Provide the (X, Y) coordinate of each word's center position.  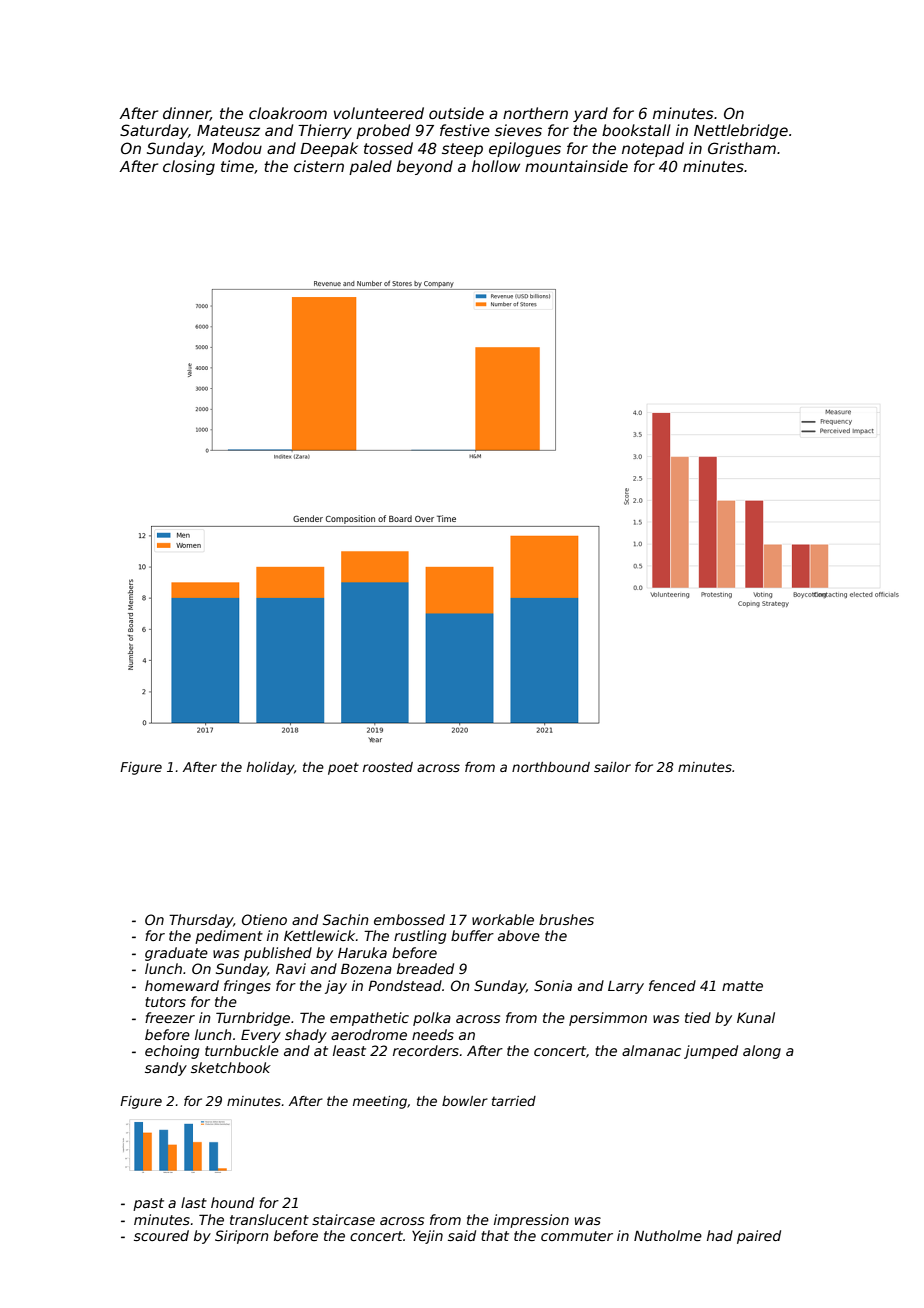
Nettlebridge (741, 131)
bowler (465, 1101)
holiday (270, 768)
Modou (237, 148)
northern (535, 113)
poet (343, 768)
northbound (551, 767)
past (148, 1204)
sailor (612, 767)
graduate (176, 954)
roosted (388, 767)
